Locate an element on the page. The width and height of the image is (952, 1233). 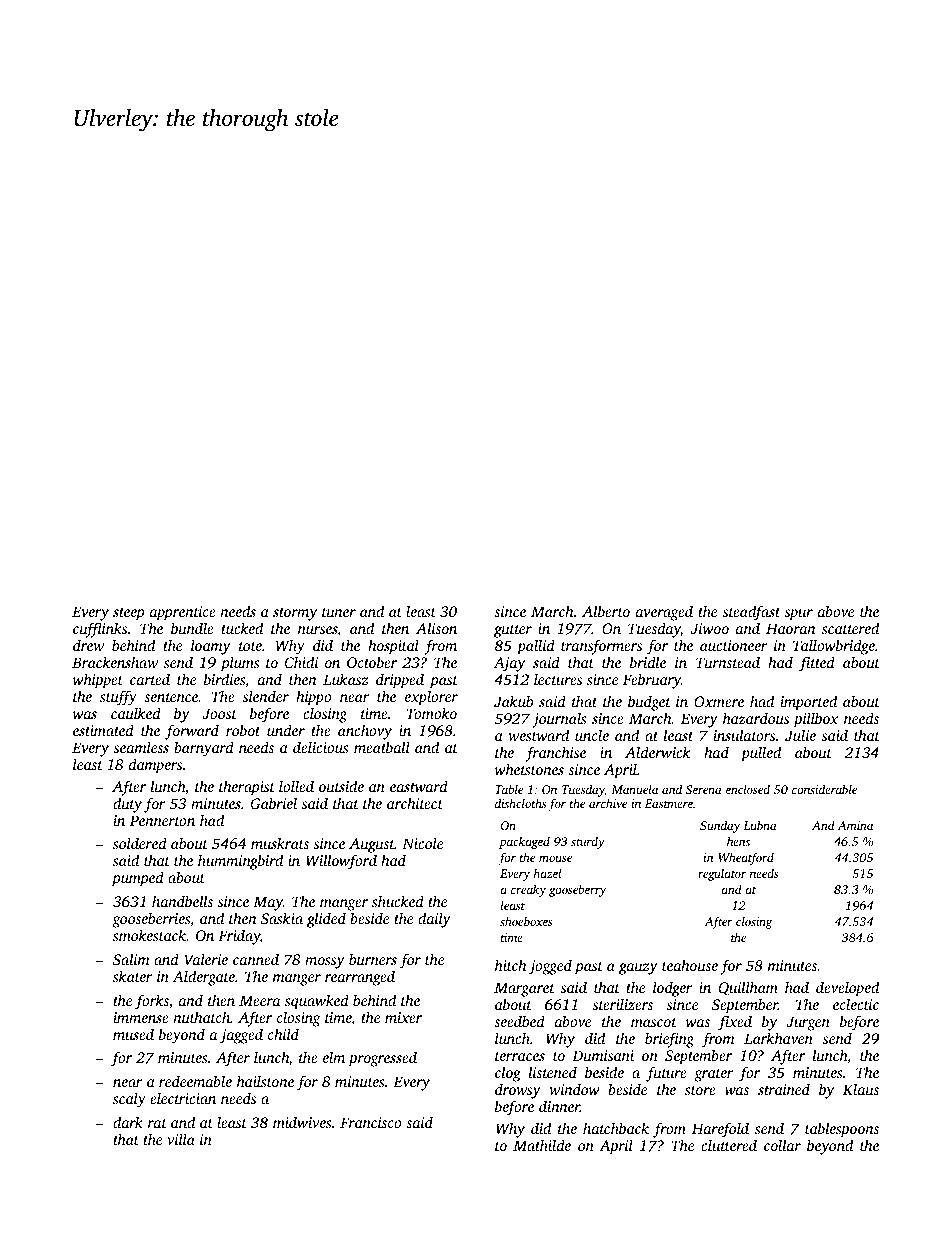
Klaus is located at coordinates (861, 1089).
